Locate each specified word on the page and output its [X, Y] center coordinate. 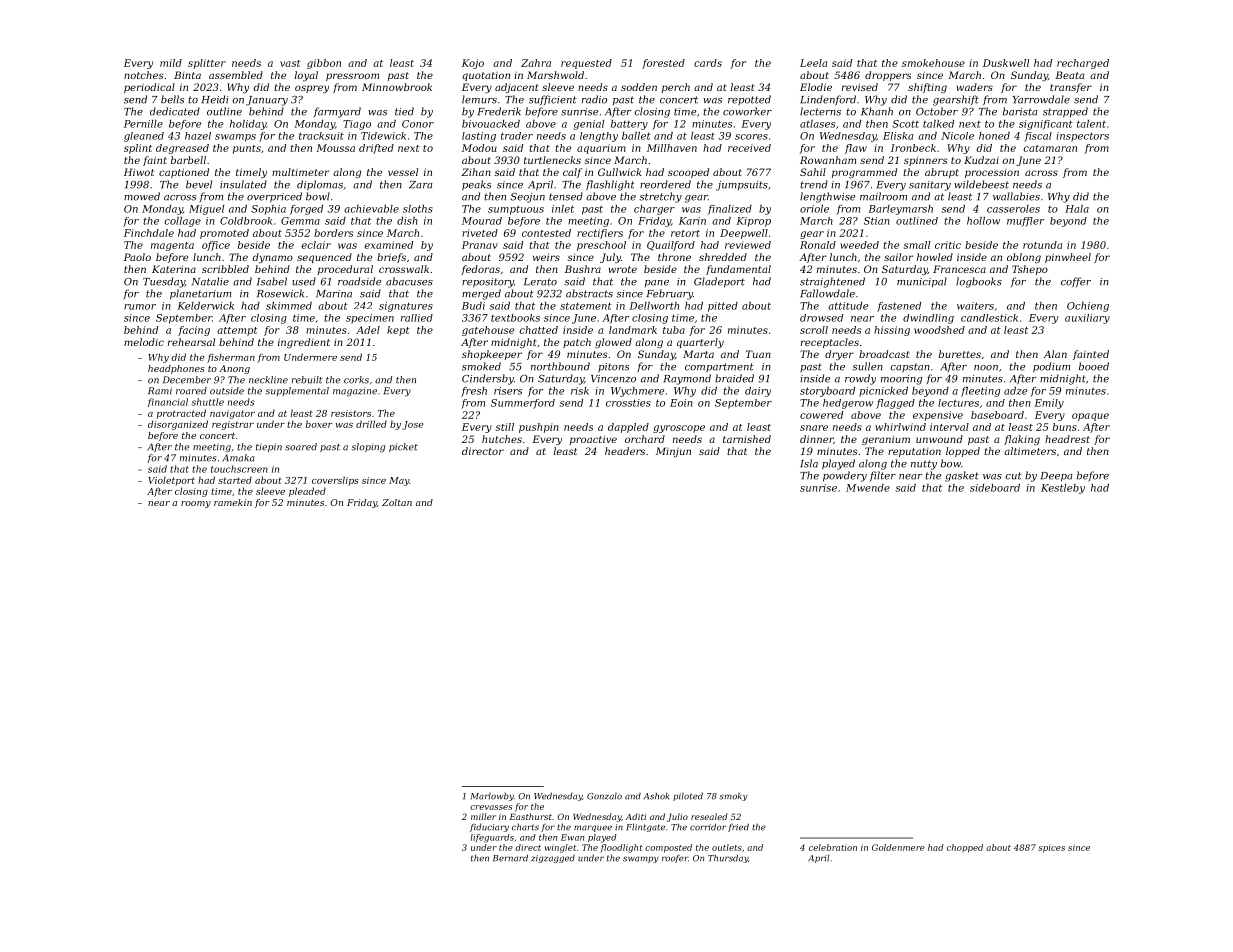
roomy [196, 504]
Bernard [510, 858]
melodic [144, 342]
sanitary [930, 186]
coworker [747, 111]
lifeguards [492, 838]
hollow [983, 221]
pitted [723, 307]
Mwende [868, 488]
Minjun [673, 452]
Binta [187, 75]
